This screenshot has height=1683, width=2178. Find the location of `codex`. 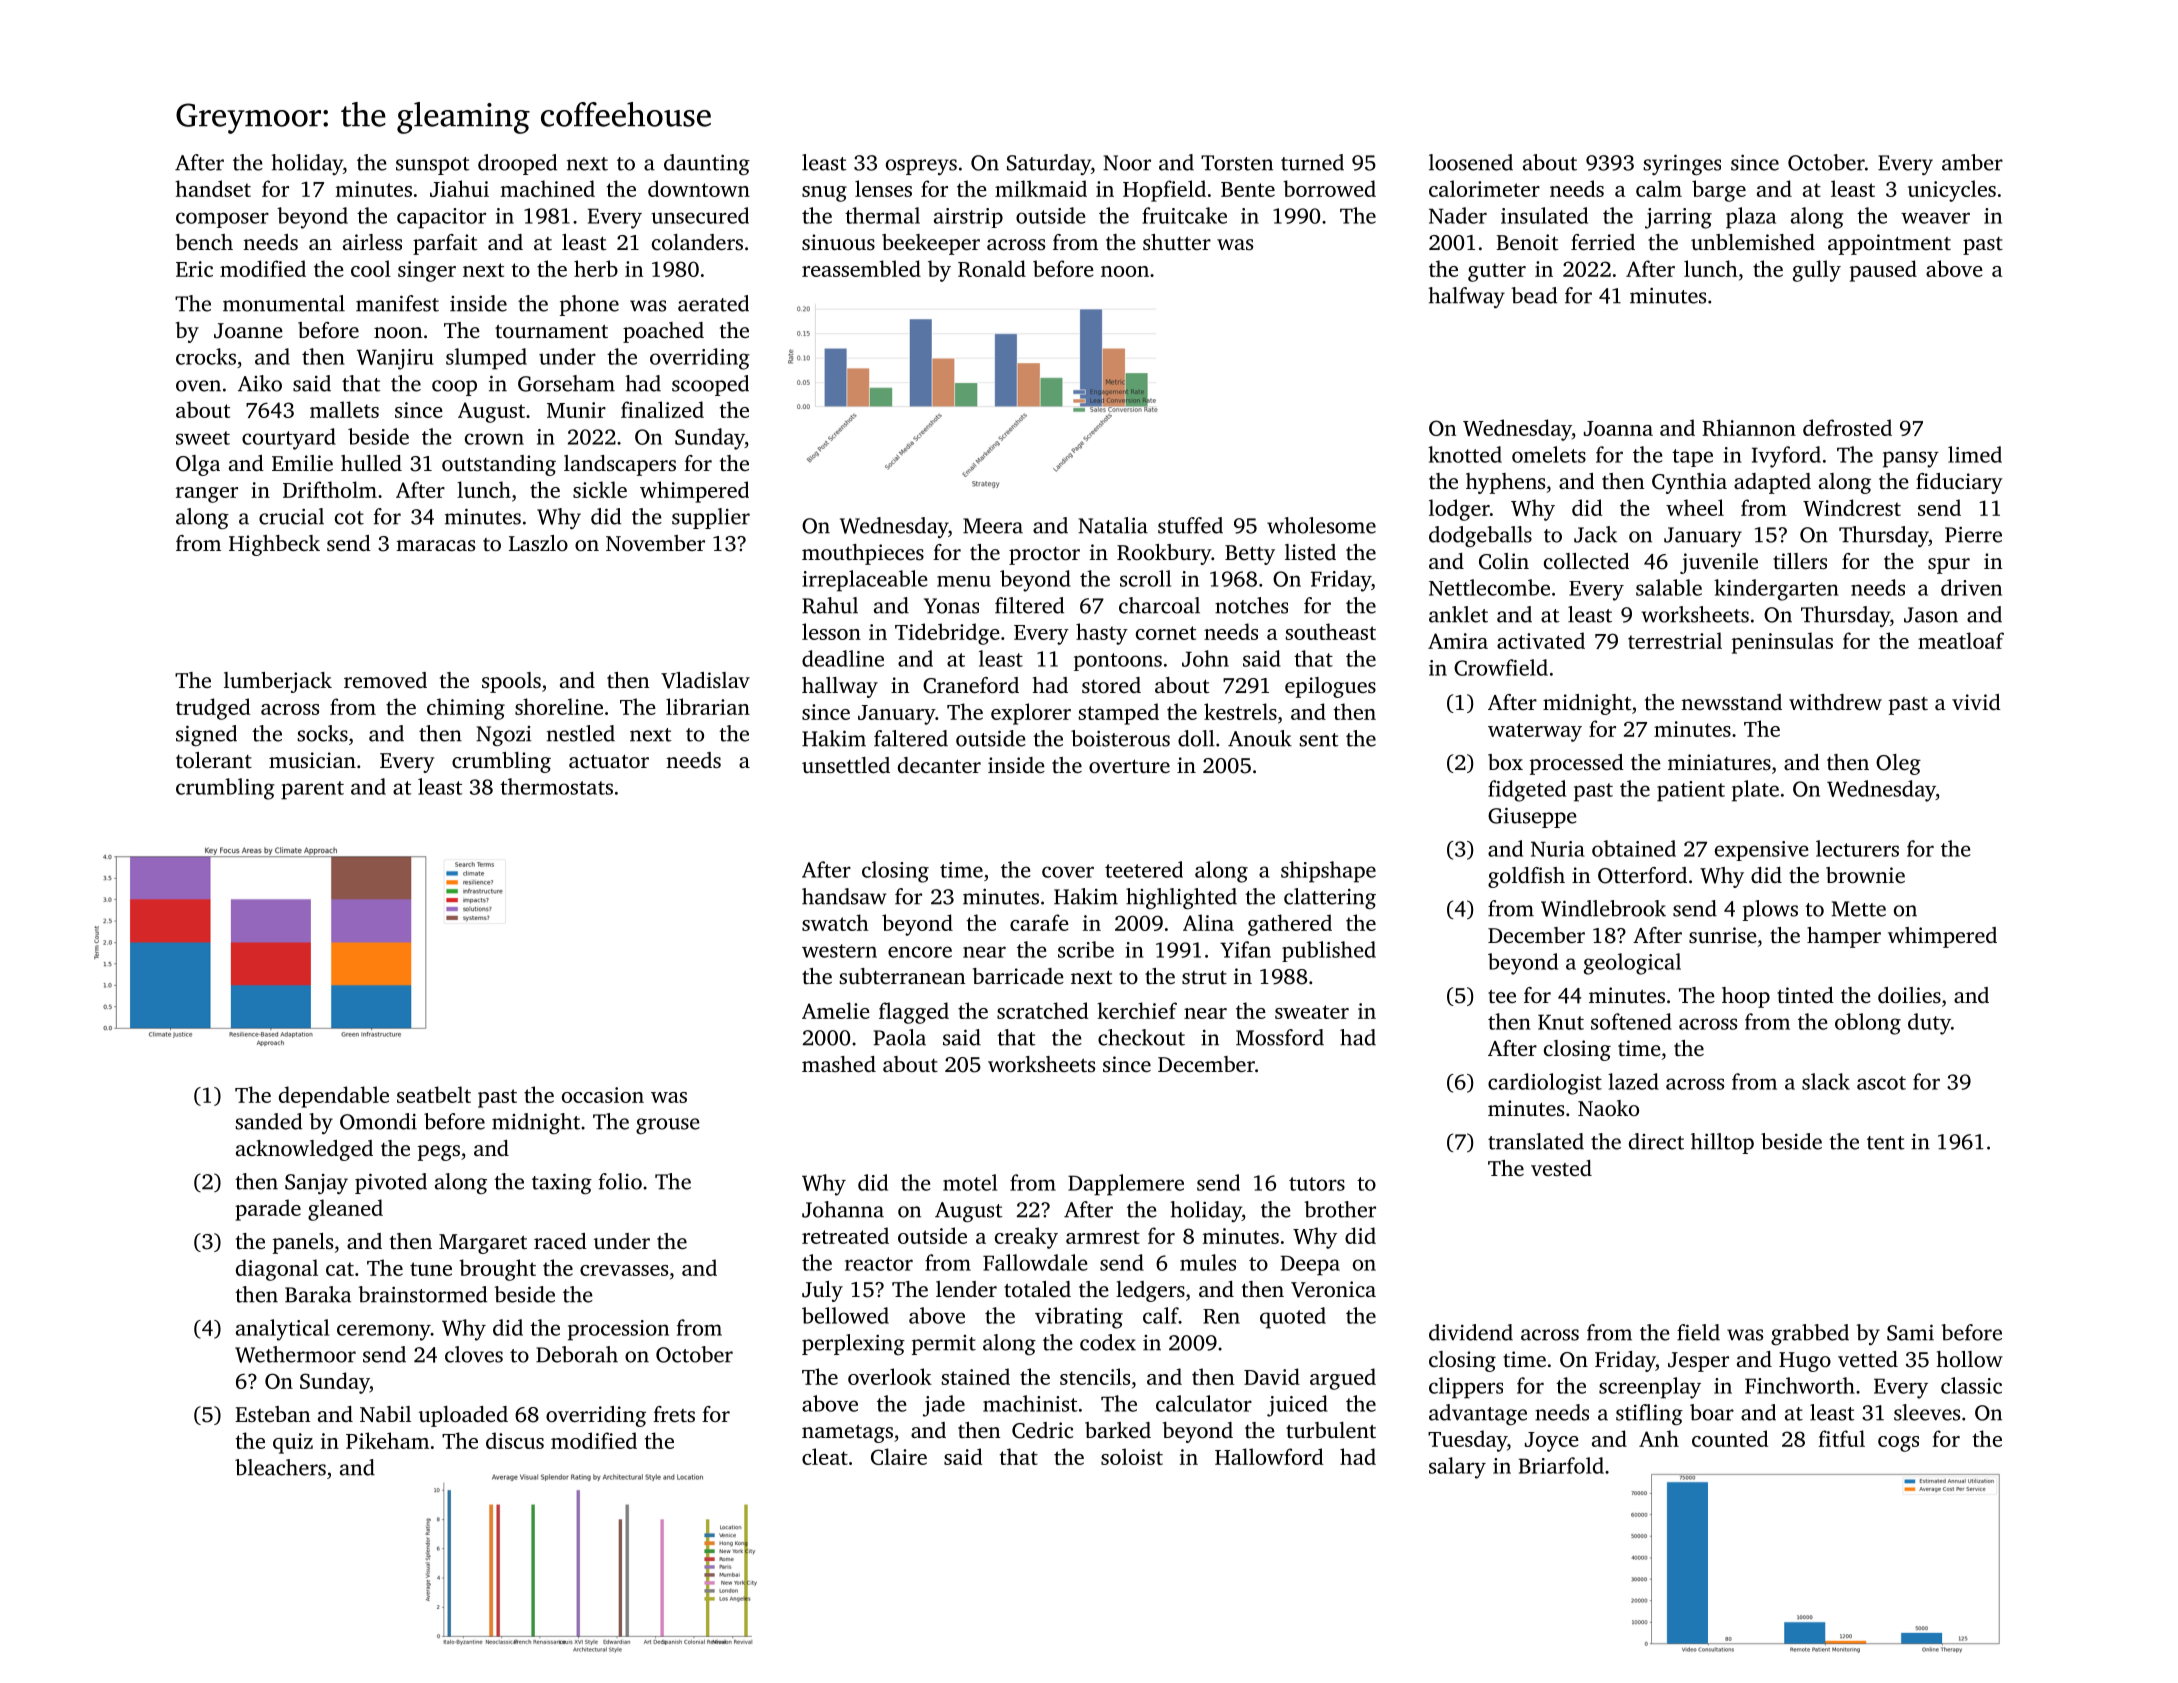

codex is located at coordinates (1108, 1342).
